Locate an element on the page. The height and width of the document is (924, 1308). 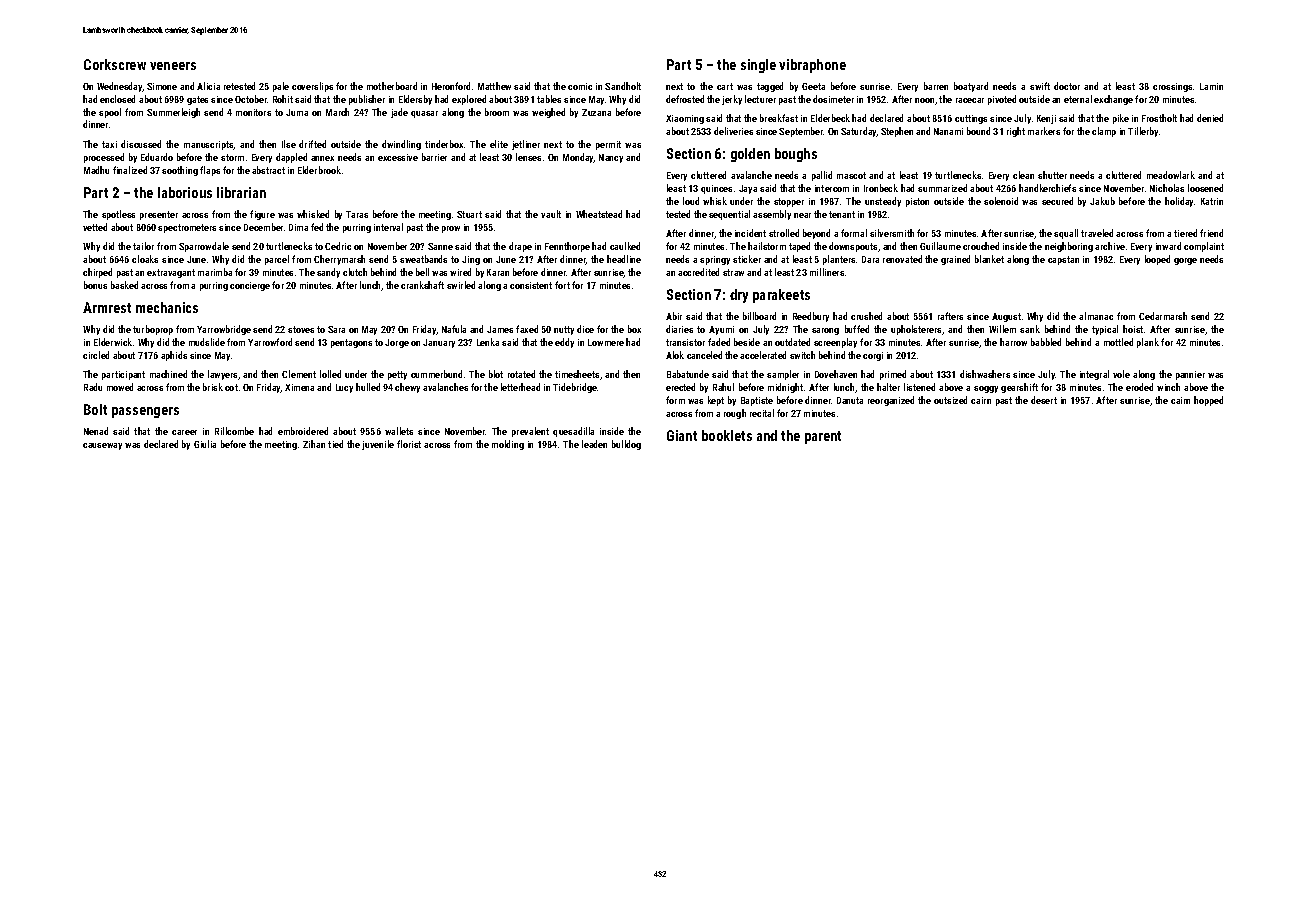
Monday is located at coordinates (578, 158).
